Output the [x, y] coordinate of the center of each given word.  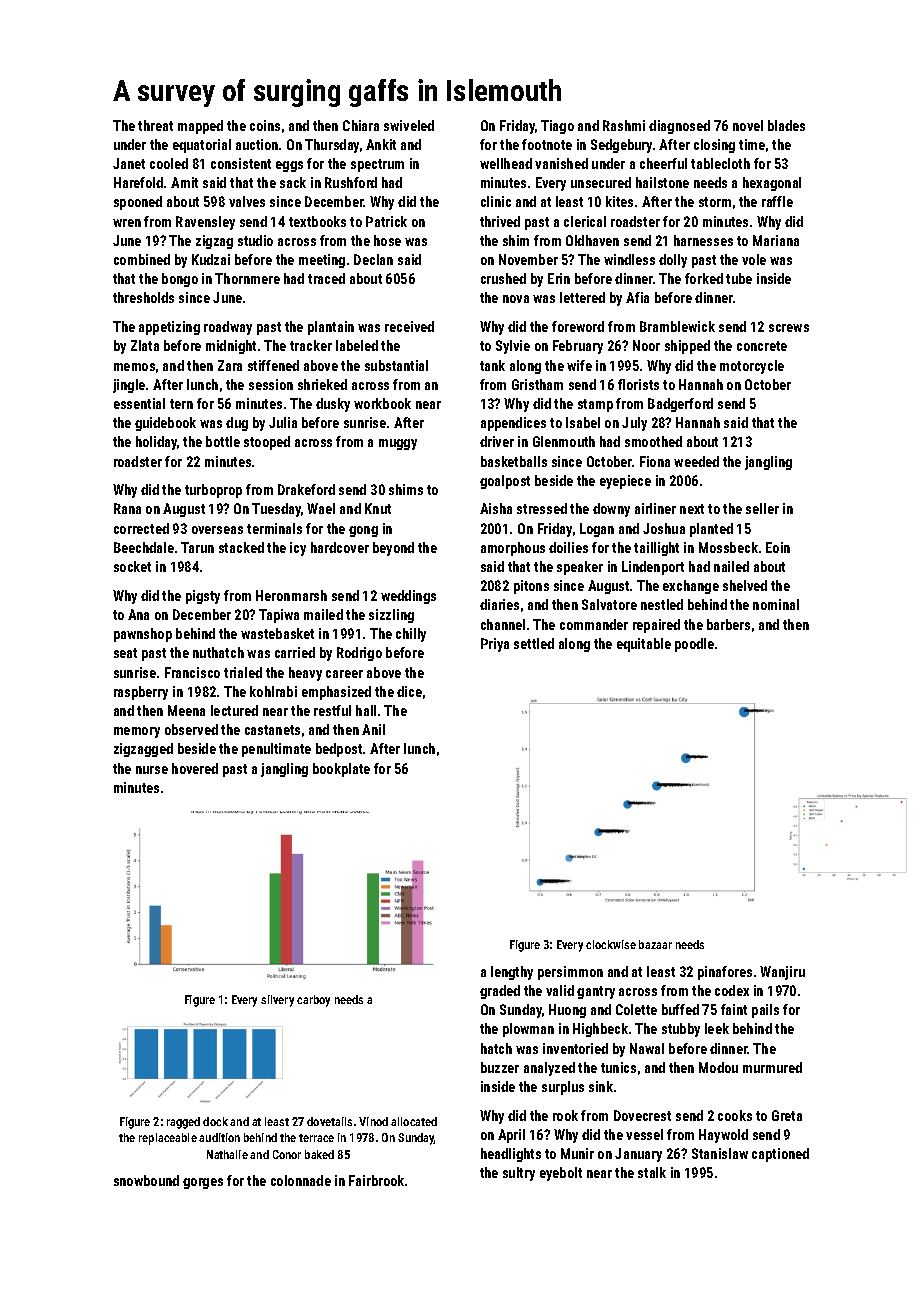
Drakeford [306, 489]
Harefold [138, 182]
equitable [644, 645]
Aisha [496, 508]
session [271, 384]
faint [734, 1009]
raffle [777, 201]
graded [500, 992]
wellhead [506, 163]
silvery [277, 1001]
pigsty [203, 597]
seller [762, 508]
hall [366, 710]
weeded [696, 461]
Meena [186, 710]
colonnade [301, 1180]
